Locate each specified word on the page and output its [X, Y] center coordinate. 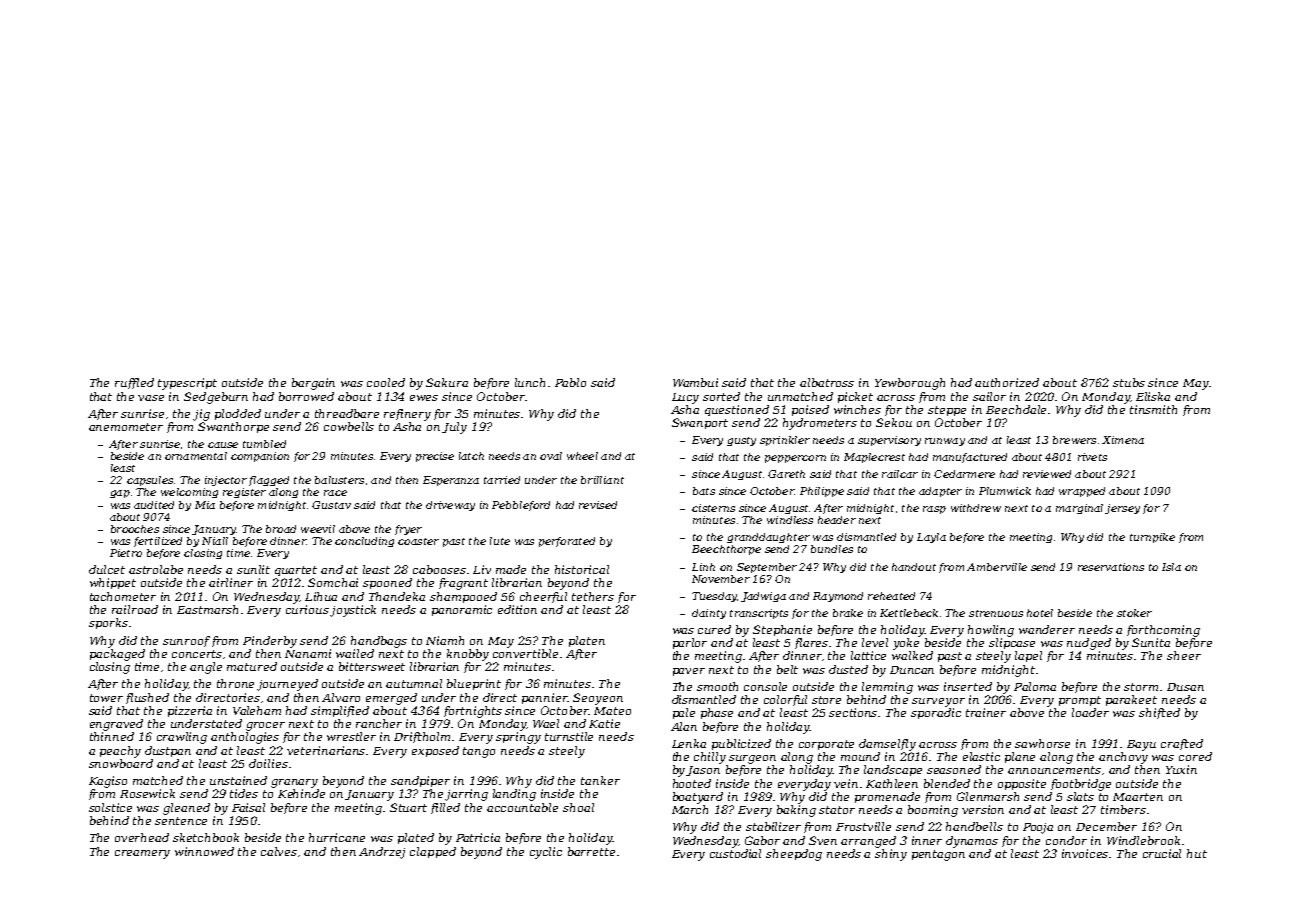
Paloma [1035, 686]
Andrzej [382, 853]
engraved [116, 725]
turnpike [1152, 538]
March [690, 809]
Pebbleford [521, 506]
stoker [1134, 613]
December [1106, 826]
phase [717, 713]
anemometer [126, 427]
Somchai [333, 582]
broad [281, 529]
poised [810, 410]
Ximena [1123, 440]
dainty [709, 614]
